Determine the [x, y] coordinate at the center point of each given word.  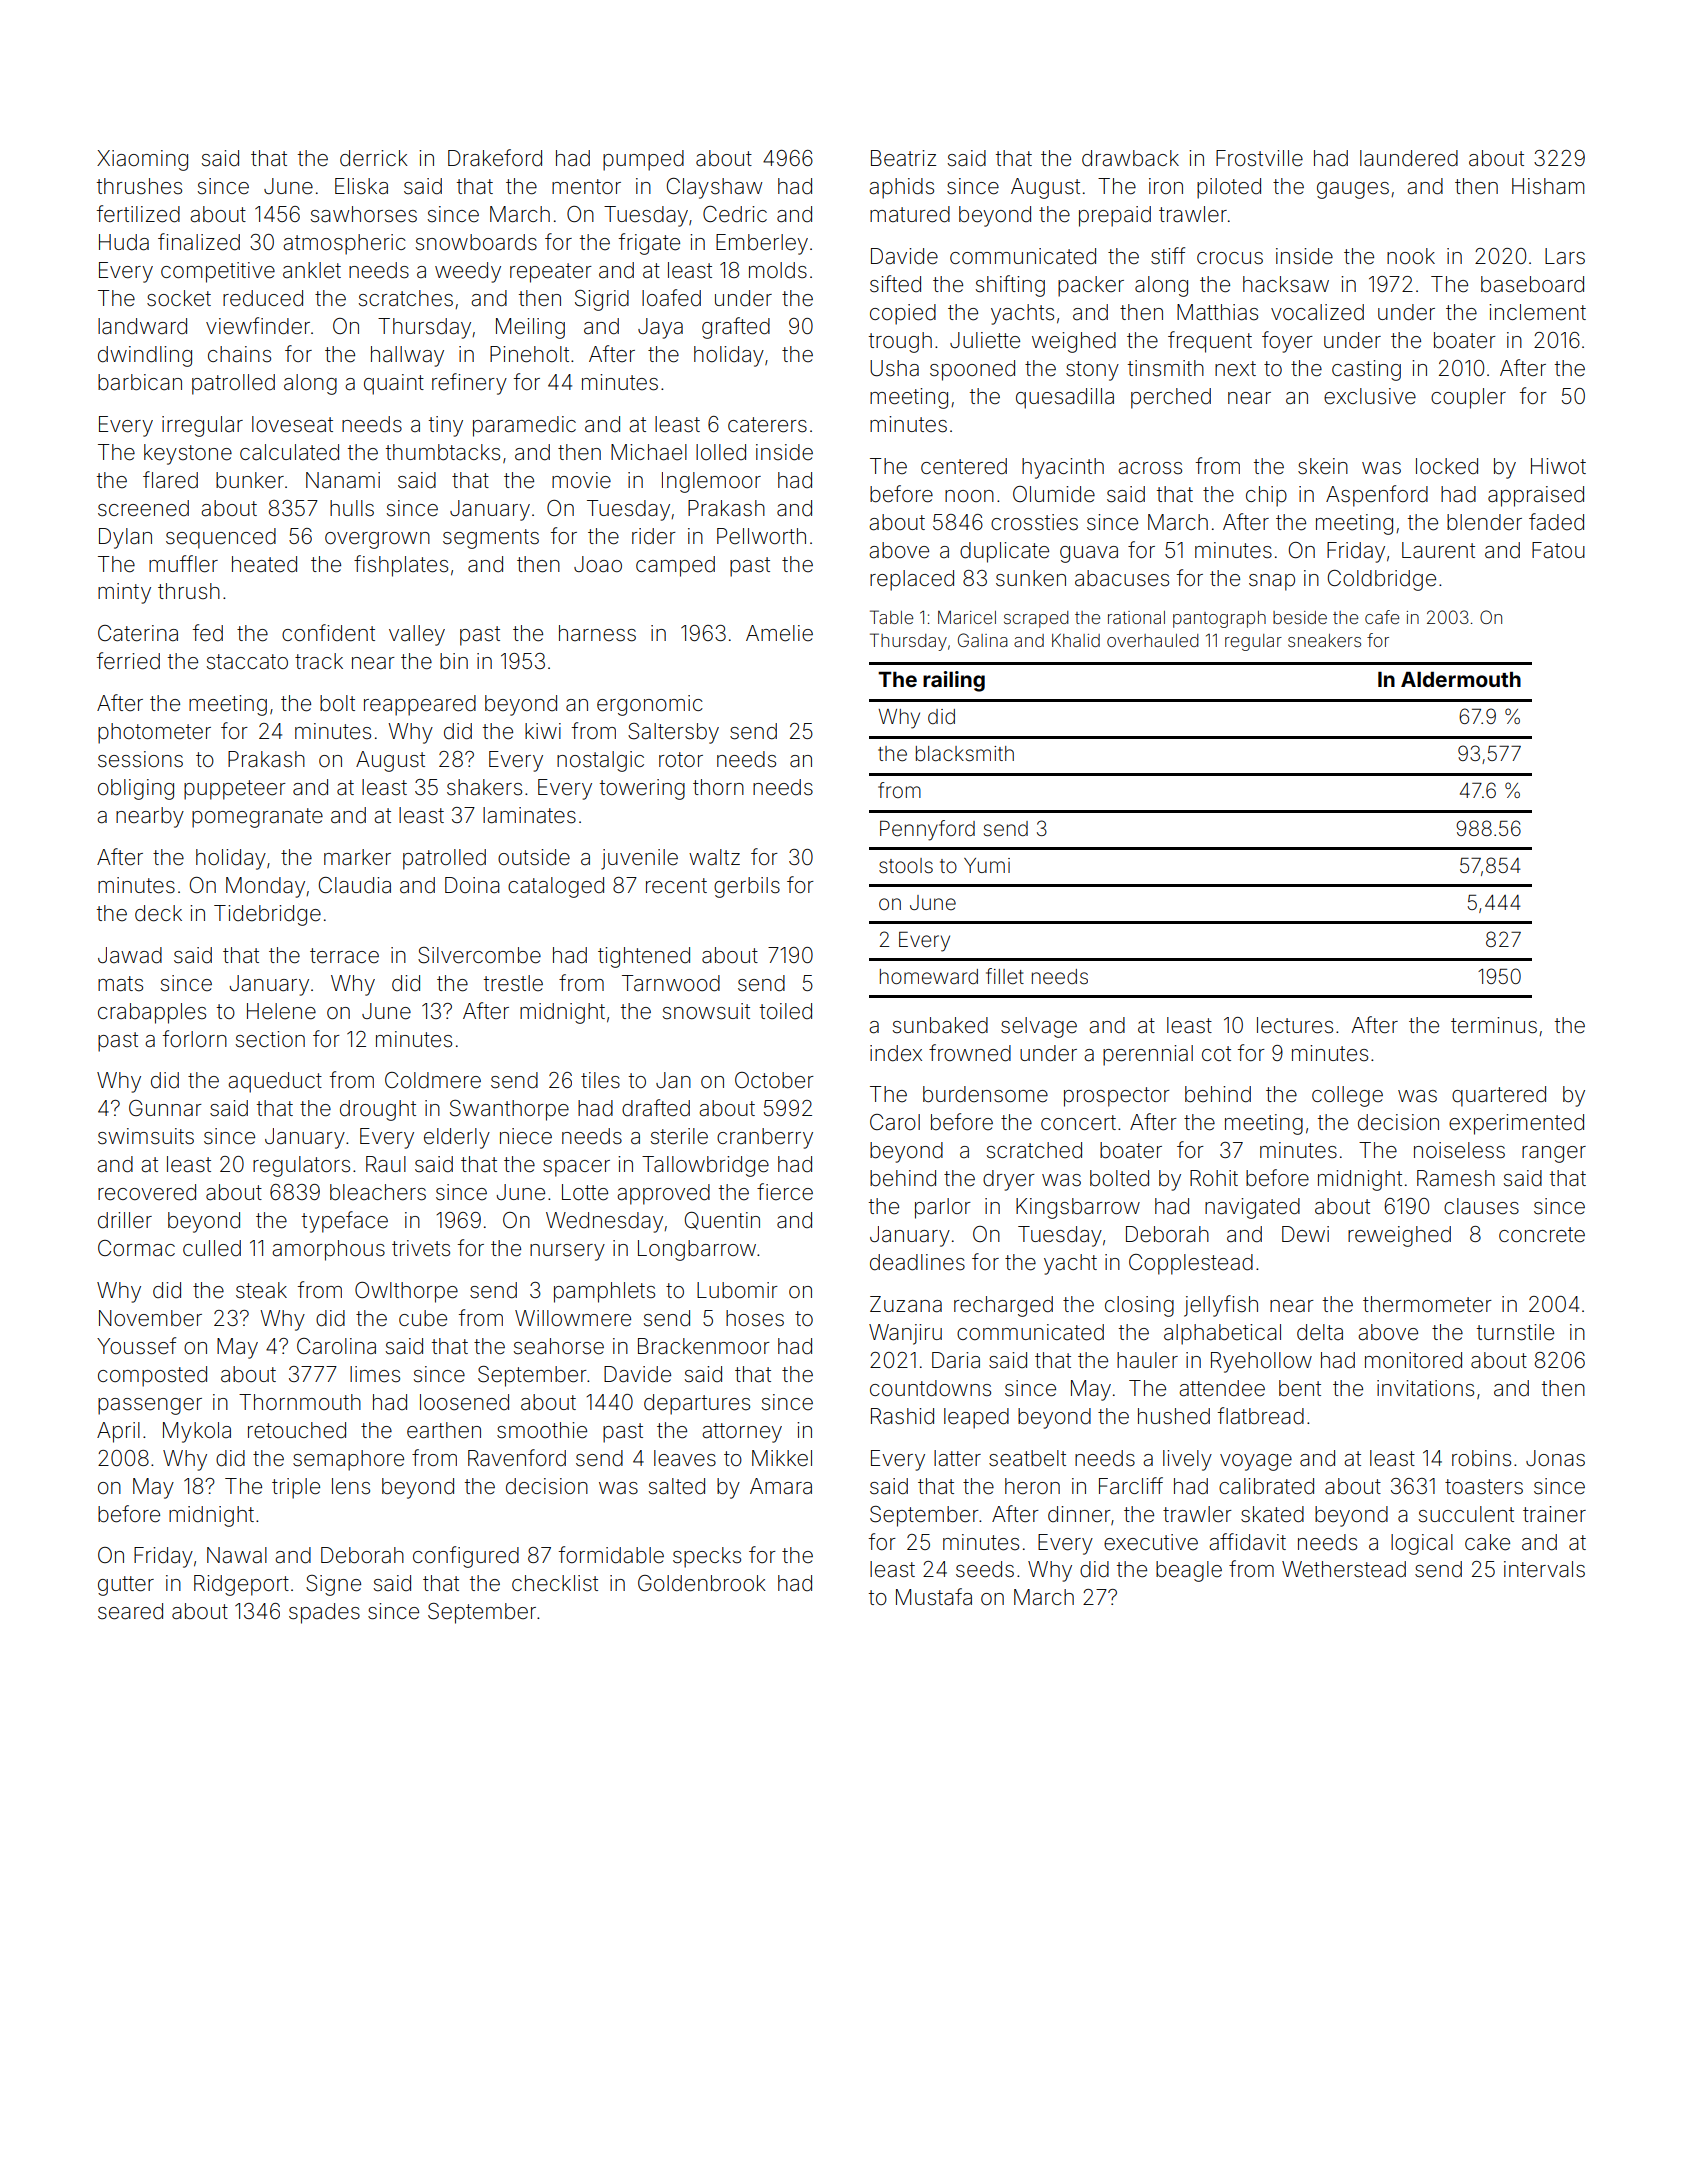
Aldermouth [1461, 679]
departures [697, 1404]
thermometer [1427, 1304]
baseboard [1532, 284]
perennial [1148, 1055]
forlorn [195, 1038]
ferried [128, 661]
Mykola [197, 1432]
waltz [714, 857]
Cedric [735, 214]
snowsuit [706, 1011]
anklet [312, 270]
